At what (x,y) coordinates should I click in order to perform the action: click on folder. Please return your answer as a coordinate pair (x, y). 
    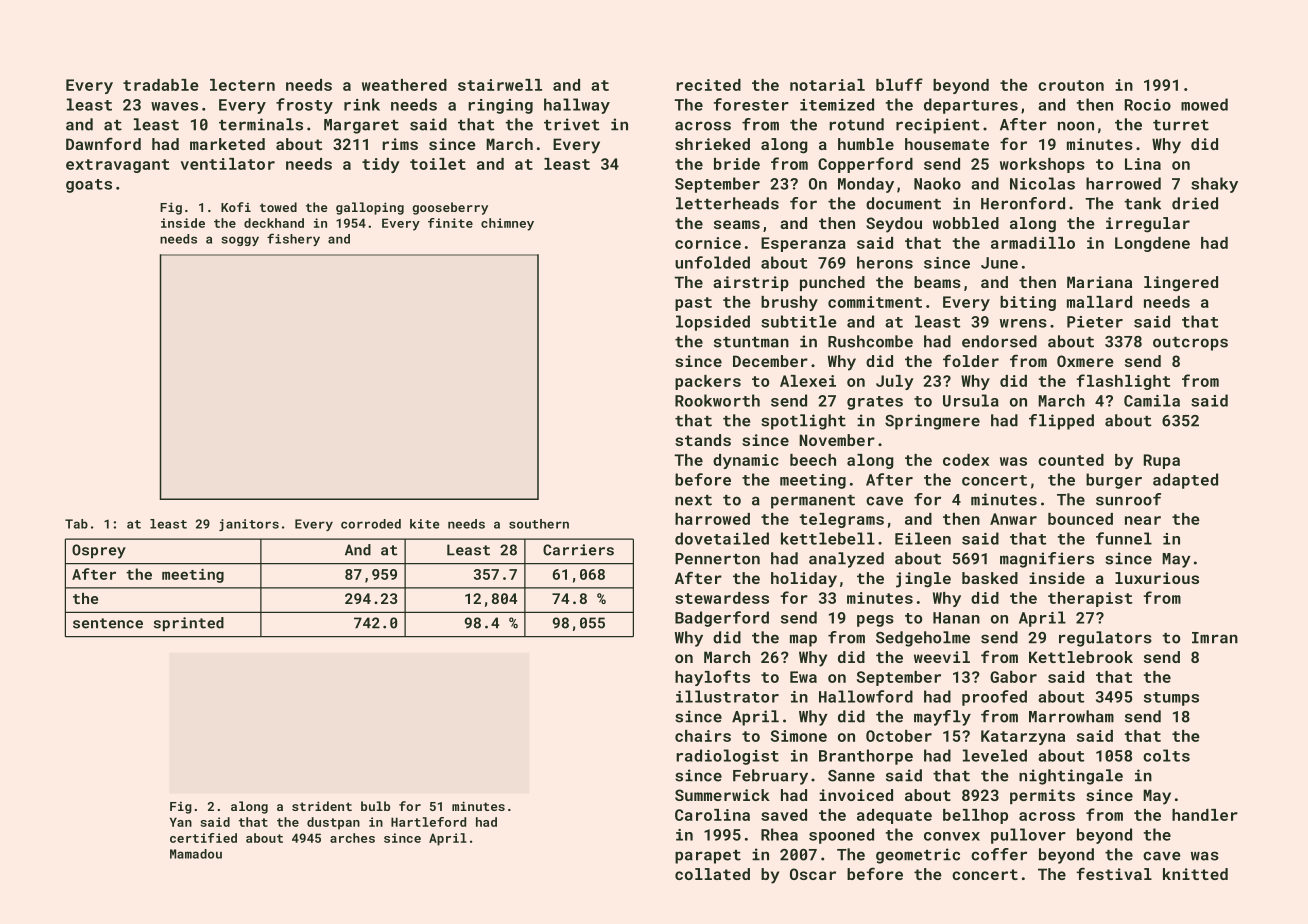
    Looking at the image, I should click on (971, 360).
